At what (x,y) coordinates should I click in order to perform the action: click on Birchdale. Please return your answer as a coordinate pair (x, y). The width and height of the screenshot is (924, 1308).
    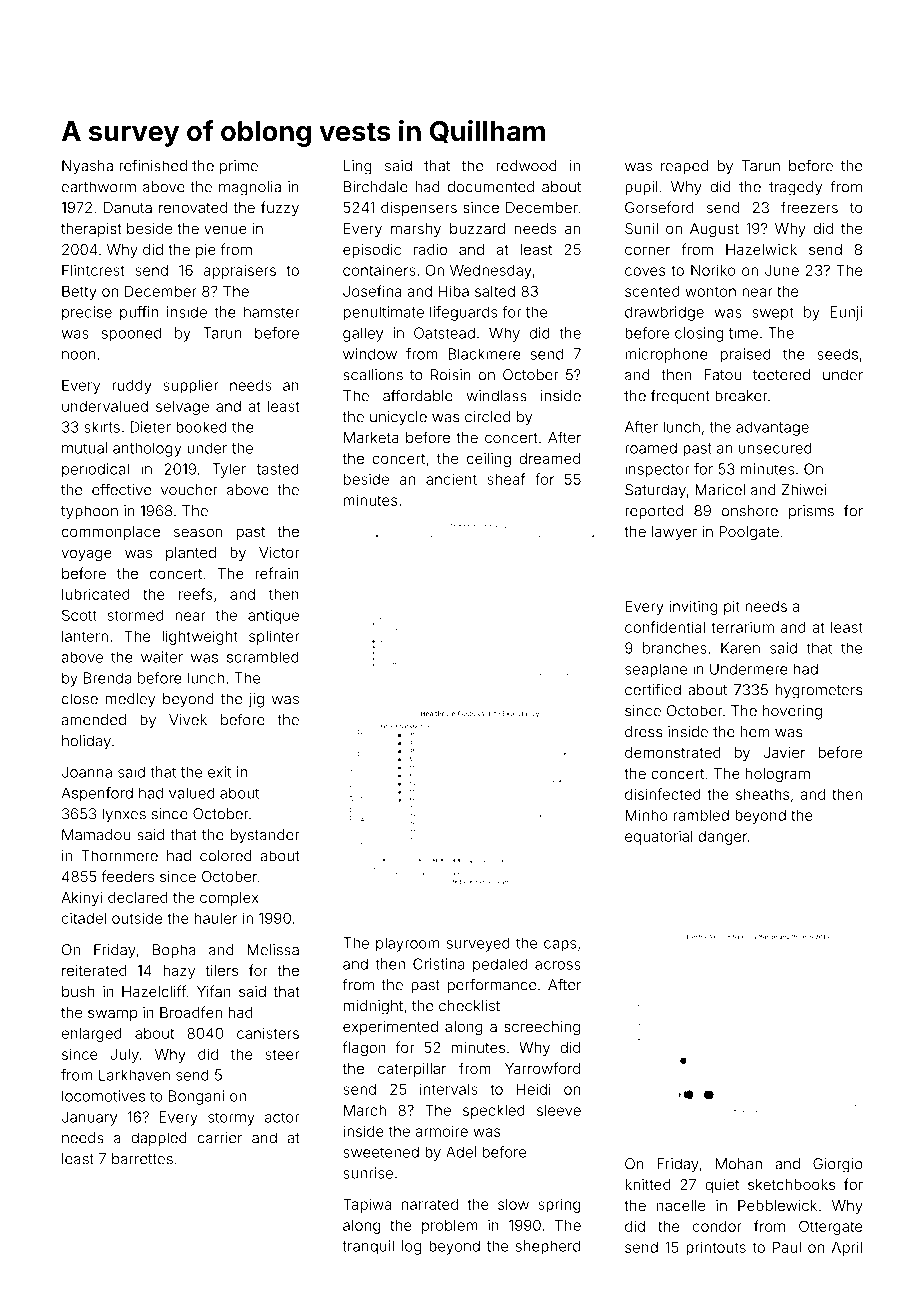
    Looking at the image, I should click on (376, 187).
